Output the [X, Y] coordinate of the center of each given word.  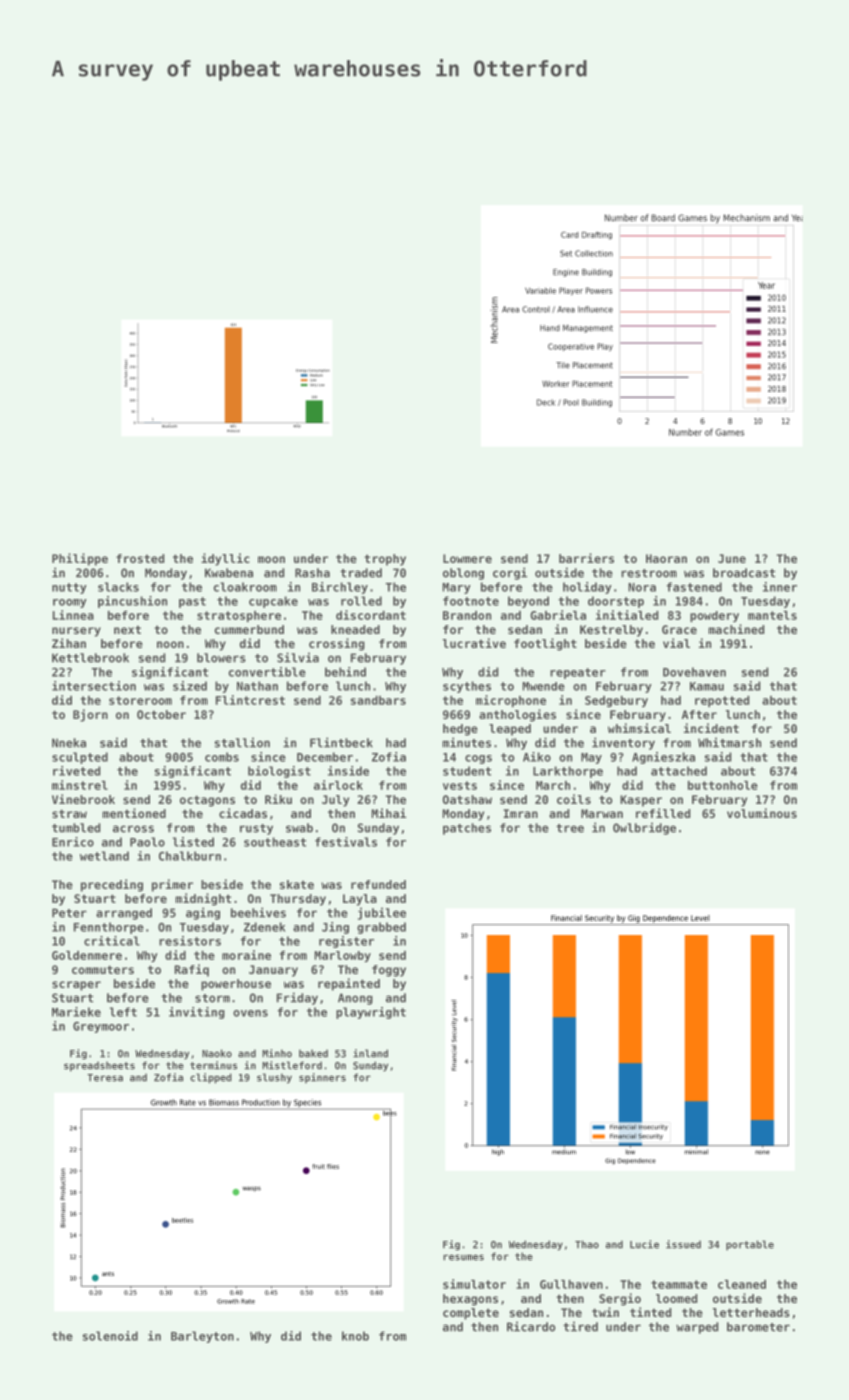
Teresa [105, 1078]
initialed [627, 615]
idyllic [225, 559]
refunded [378, 884]
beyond [528, 602]
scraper [76, 986]
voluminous [762, 813]
